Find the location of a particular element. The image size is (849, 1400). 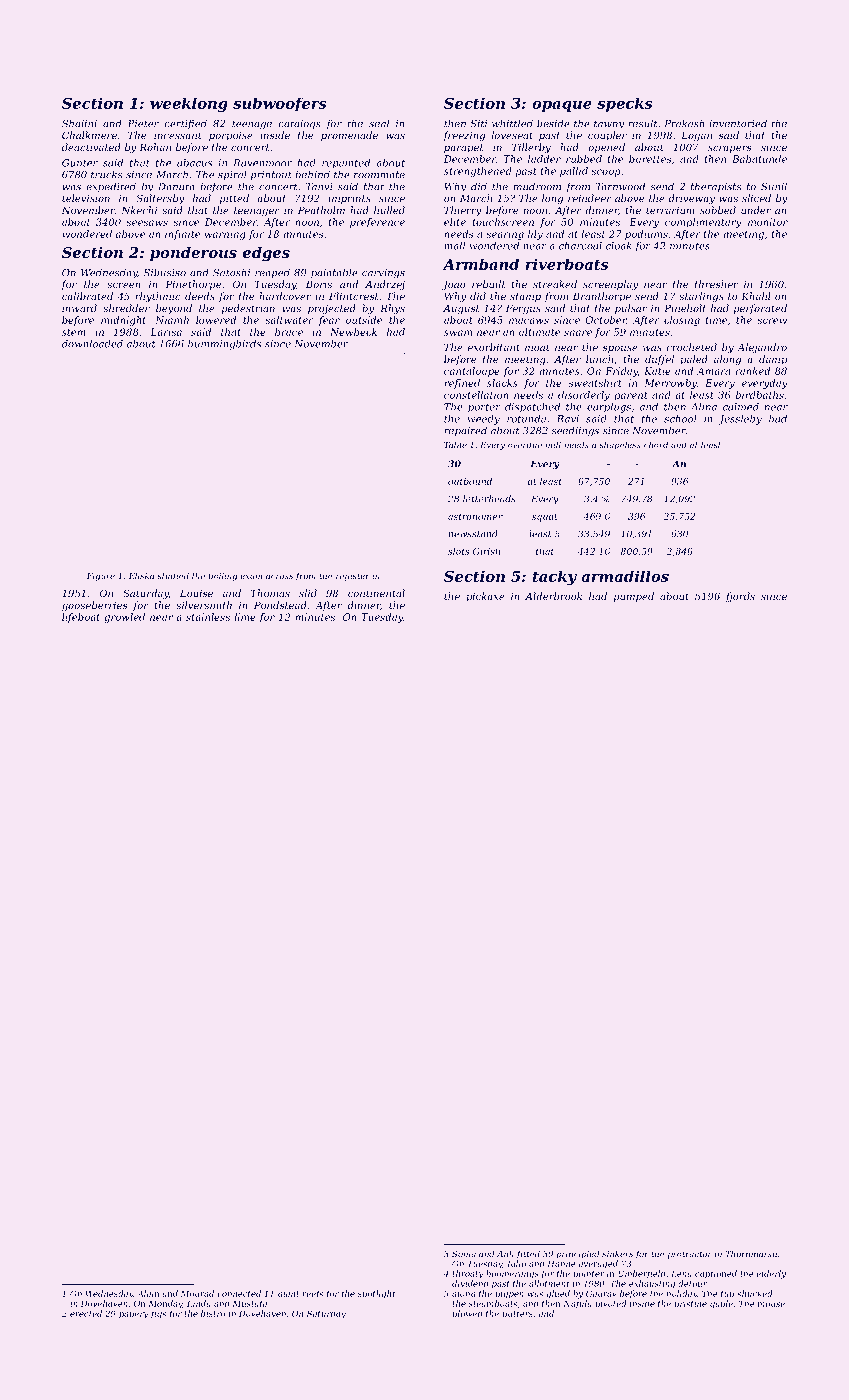

Shalini is located at coordinates (79, 123).
